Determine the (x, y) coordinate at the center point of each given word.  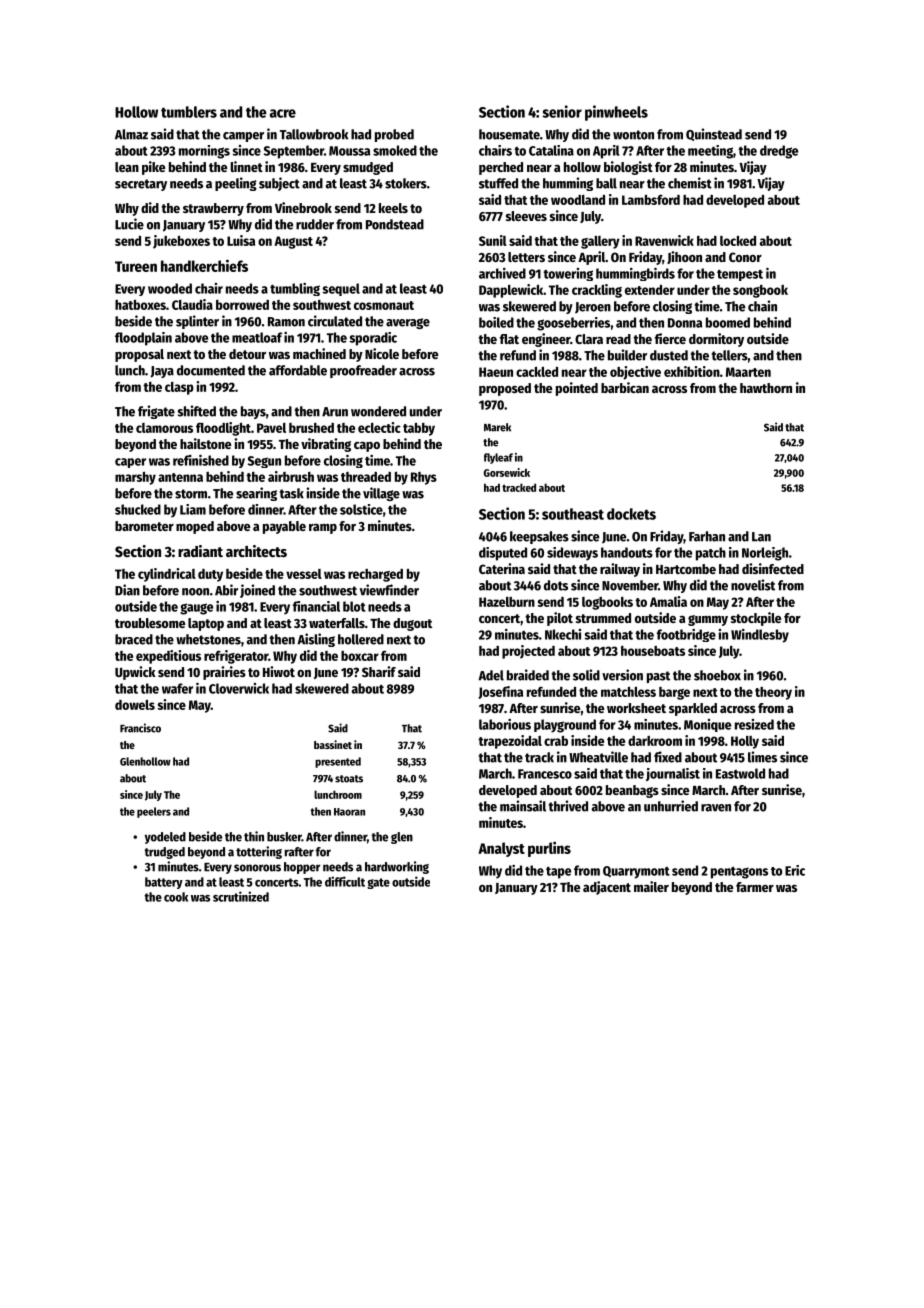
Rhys (424, 478)
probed (394, 135)
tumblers (189, 112)
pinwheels (616, 113)
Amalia (668, 601)
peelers (154, 812)
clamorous (164, 428)
